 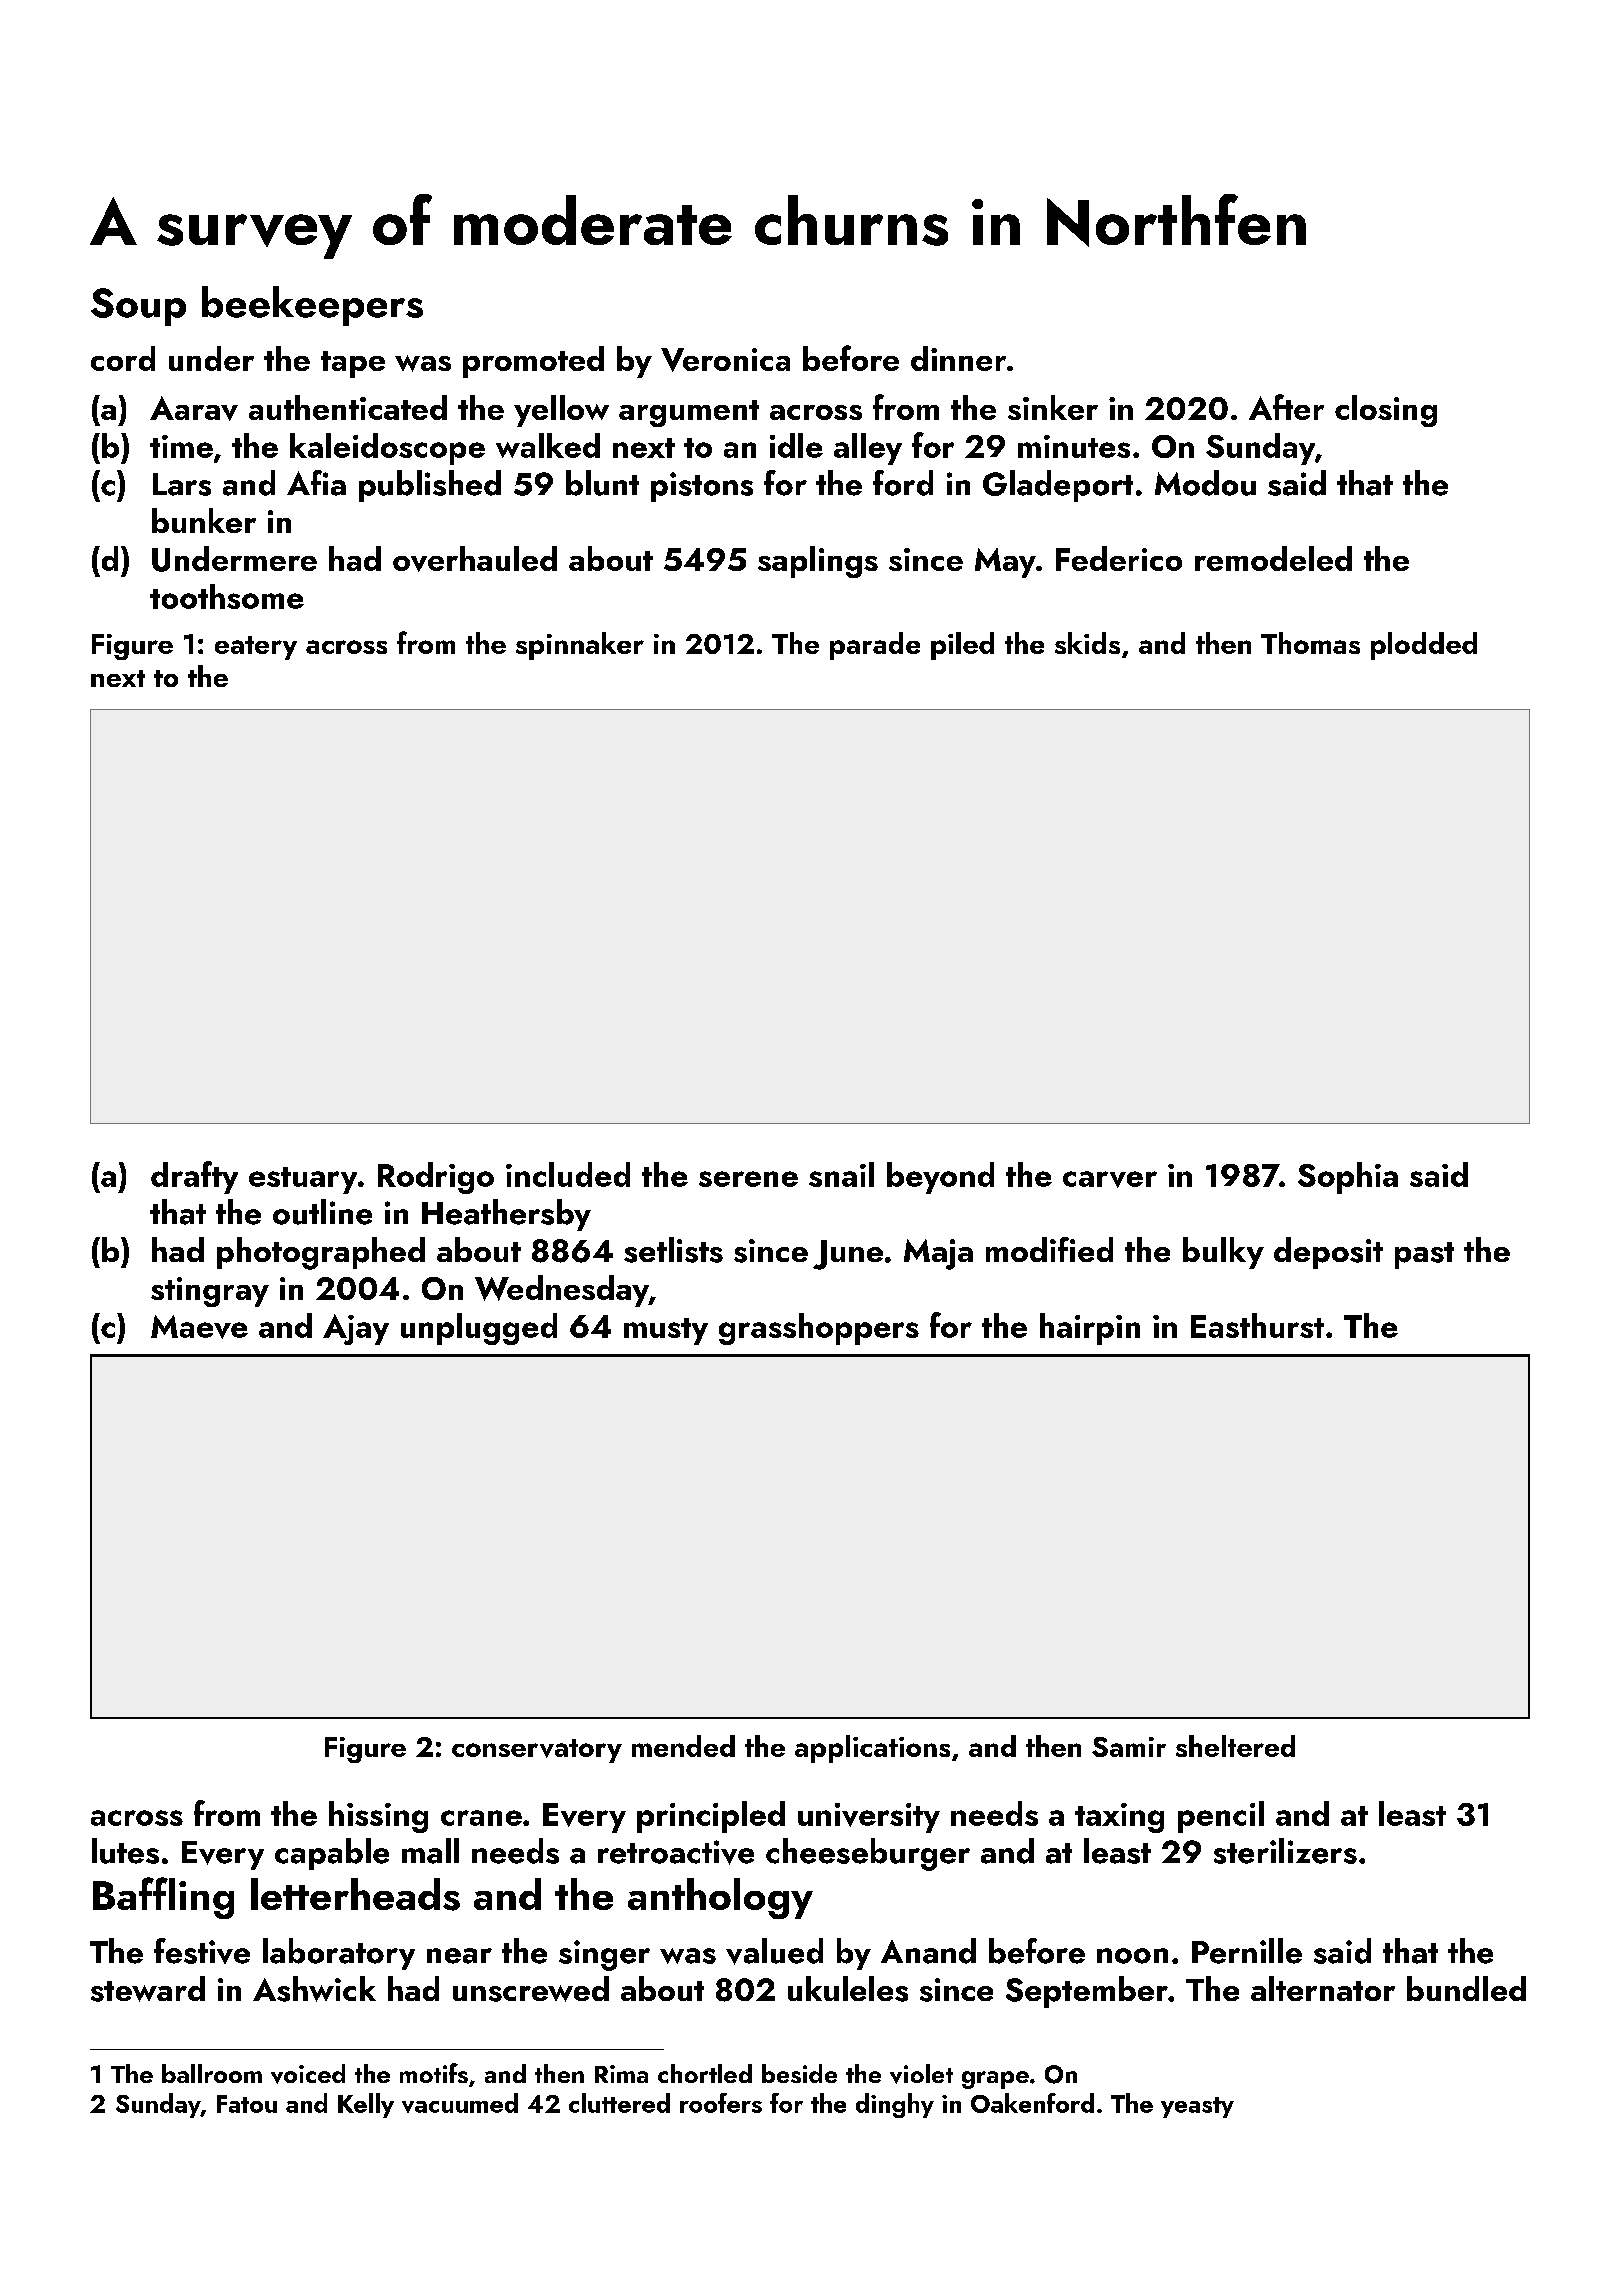 I want to click on eatery, so click(x=256, y=648).
